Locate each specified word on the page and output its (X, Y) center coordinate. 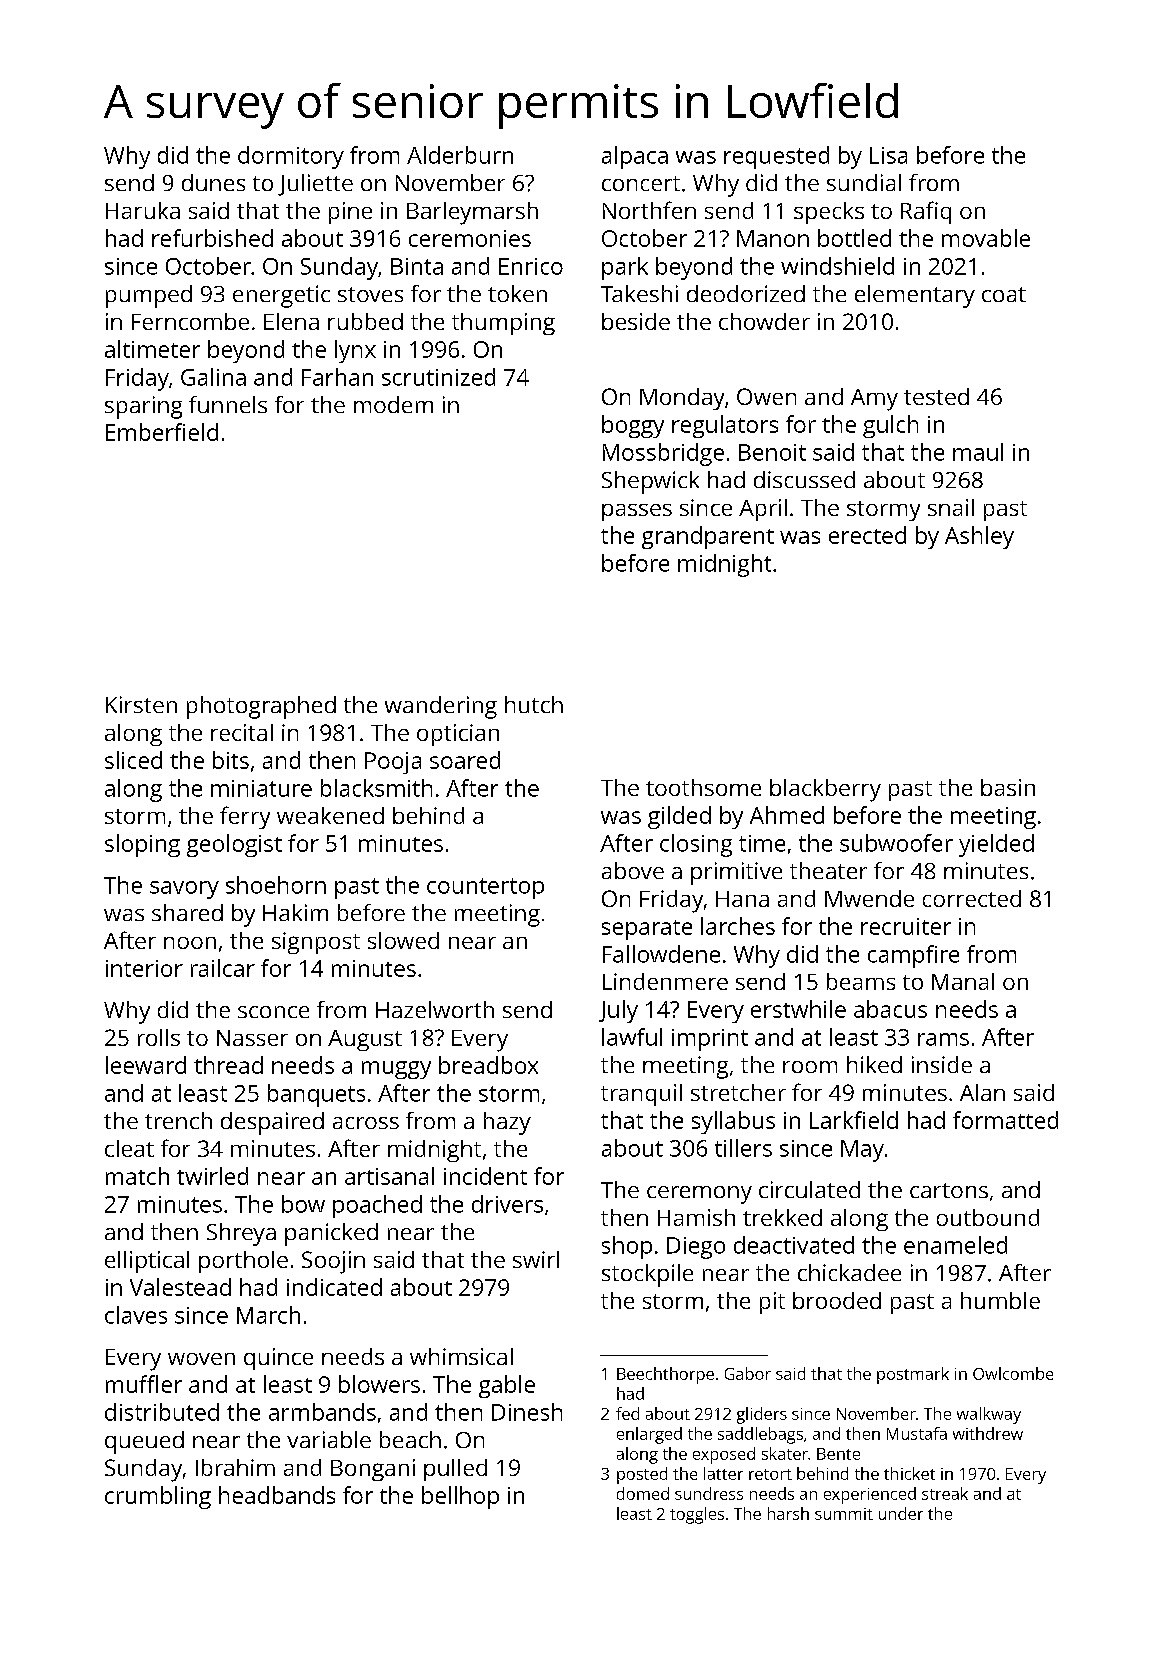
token (517, 293)
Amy (874, 400)
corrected (972, 898)
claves (136, 1315)
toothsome (703, 787)
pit (772, 1303)
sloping (142, 845)
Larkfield (854, 1120)
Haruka (143, 210)
